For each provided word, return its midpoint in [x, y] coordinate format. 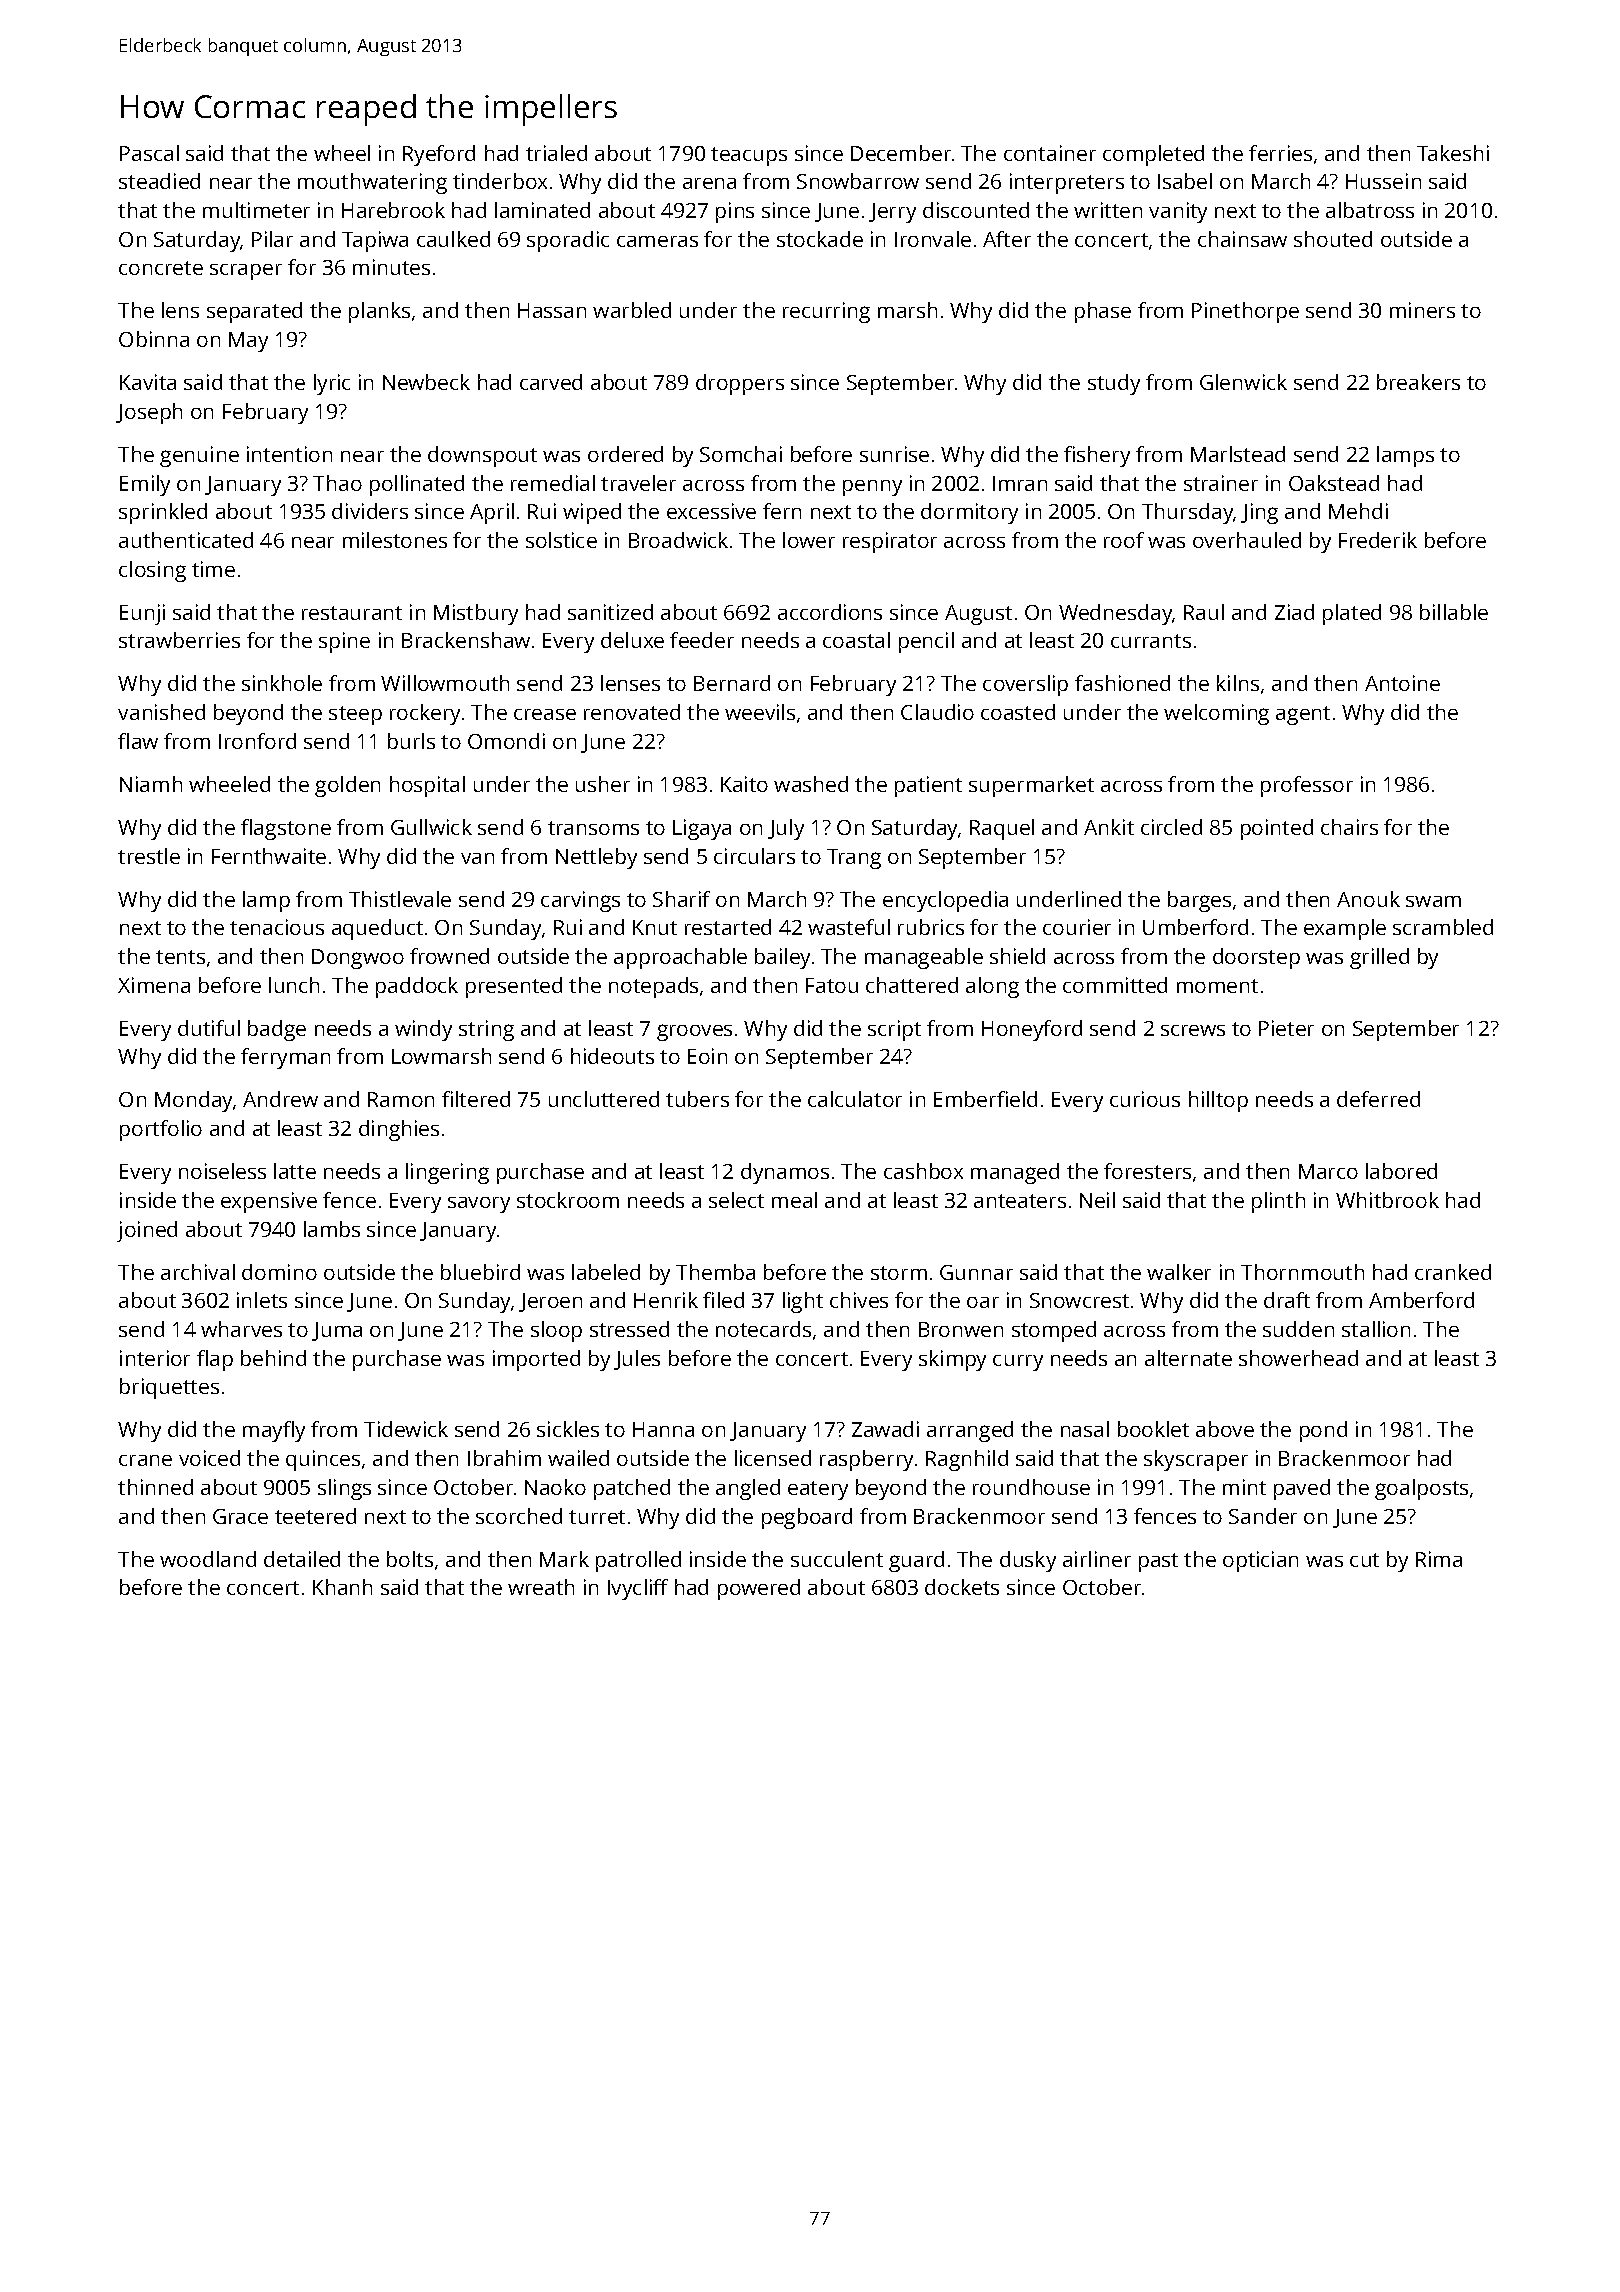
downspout [482, 456]
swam [1433, 901]
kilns [1238, 683]
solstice [561, 540]
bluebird [480, 1272]
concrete [161, 268]
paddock [417, 987]
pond [1323, 1431]
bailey [782, 958]
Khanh [342, 1587]
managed [1015, 1173]
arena [709, 183]
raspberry [866, 1460]
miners [1422, 310]
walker [1179, 1272]
